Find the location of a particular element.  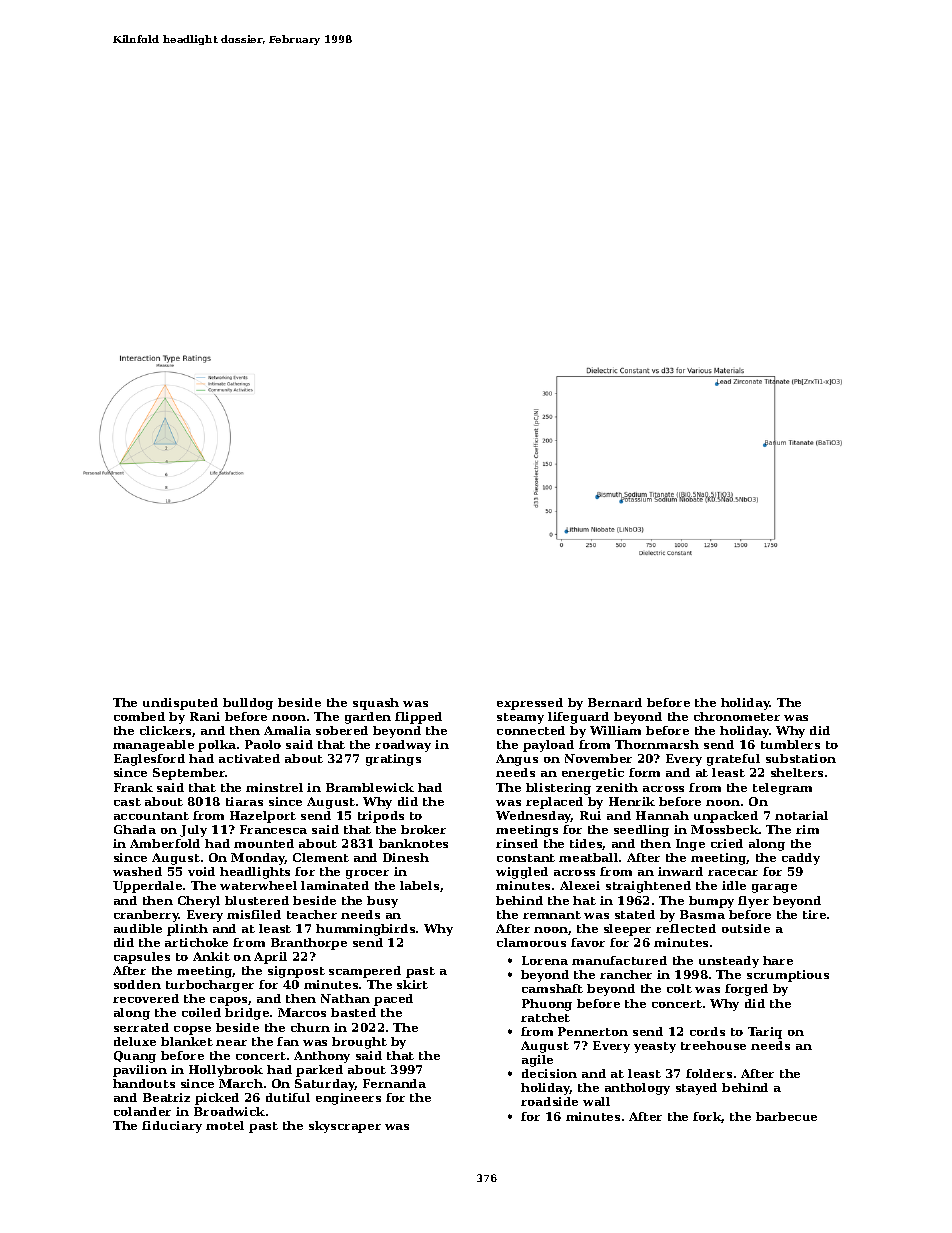

brought is located at coordinates (359, 1043).
